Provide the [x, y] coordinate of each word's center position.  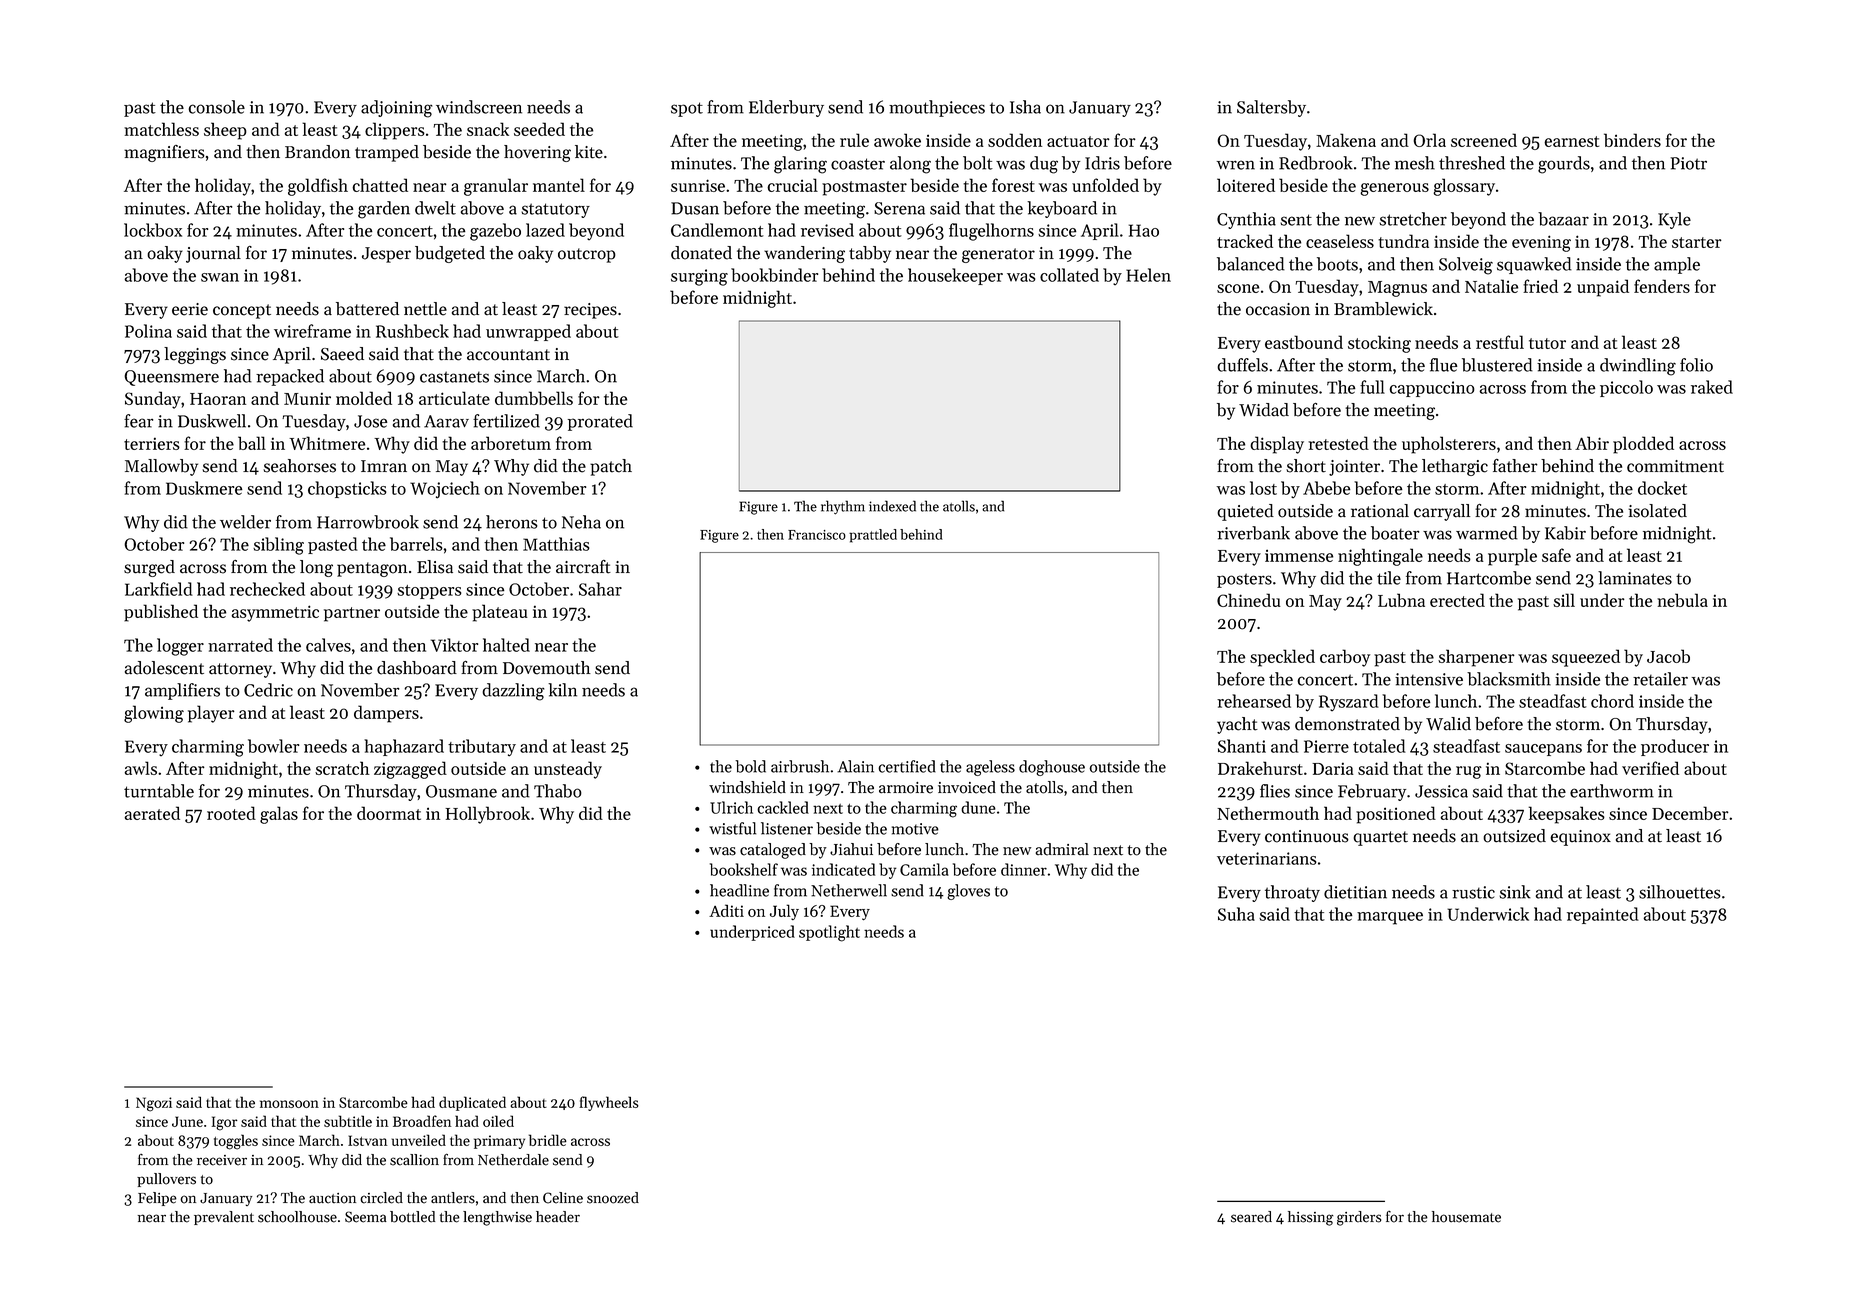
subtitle [348, 1121]
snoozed [613, 1198]
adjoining [396, 109]
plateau [500, 613]
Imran [384, 466]
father [1515, 466]
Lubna [1401, 600]
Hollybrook [487, 815]
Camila [924, 869]
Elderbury [786, 108]
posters [1244, 580]
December [1690, 813]
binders [1632, 140]
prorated [600, 422]
